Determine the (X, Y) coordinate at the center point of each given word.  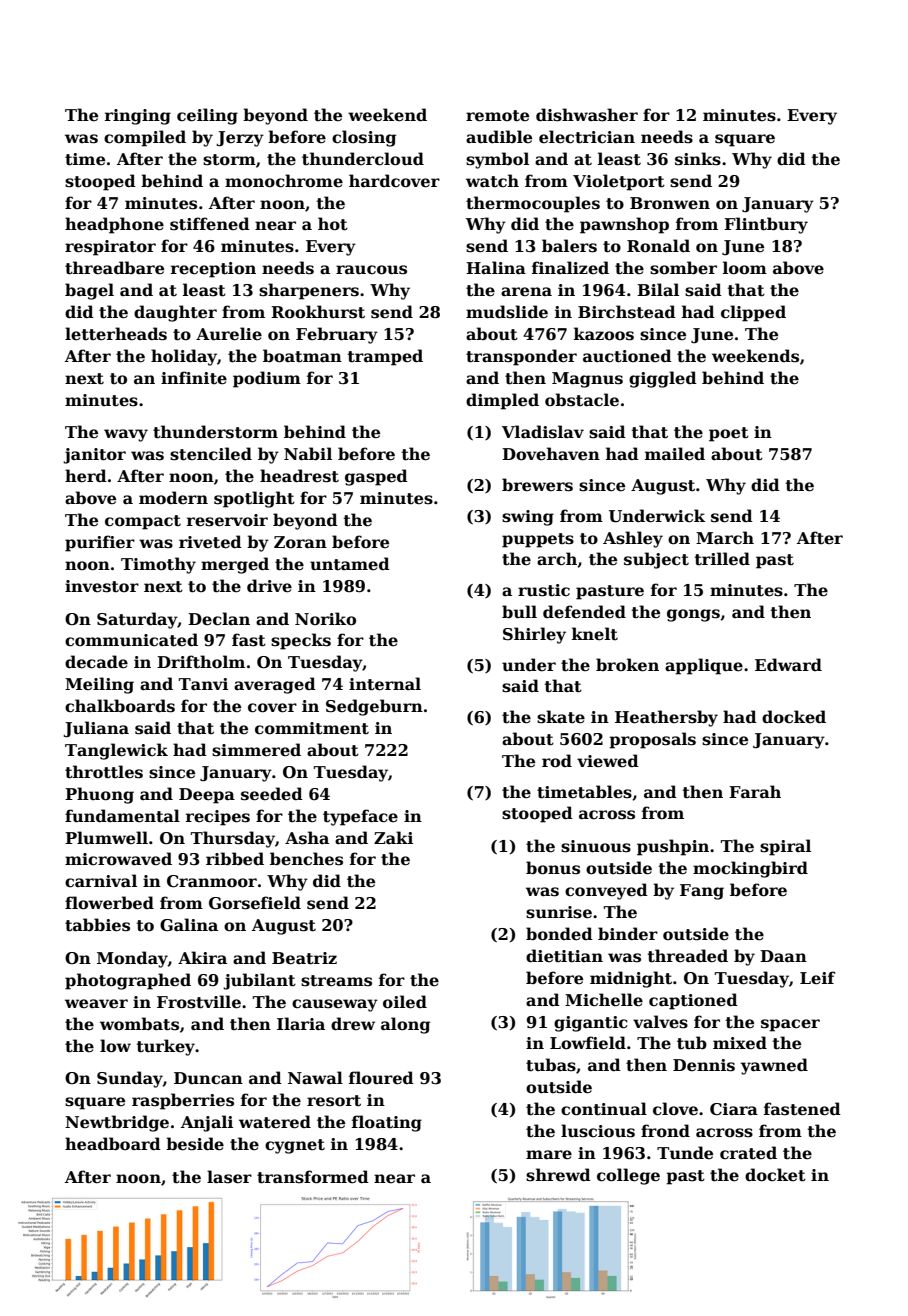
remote (497, 116)
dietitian (564, 956)
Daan (783, 956)
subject (656, 560)
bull (519, 611)
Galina (189, 925)
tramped (385, 357)
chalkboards (120, 706)
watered (275, 1122)
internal (385, 684)
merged (235, 565)
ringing (138, 117)
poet (729, 434)
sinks (698, 159)
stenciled (211, 454)
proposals (652, 740)
